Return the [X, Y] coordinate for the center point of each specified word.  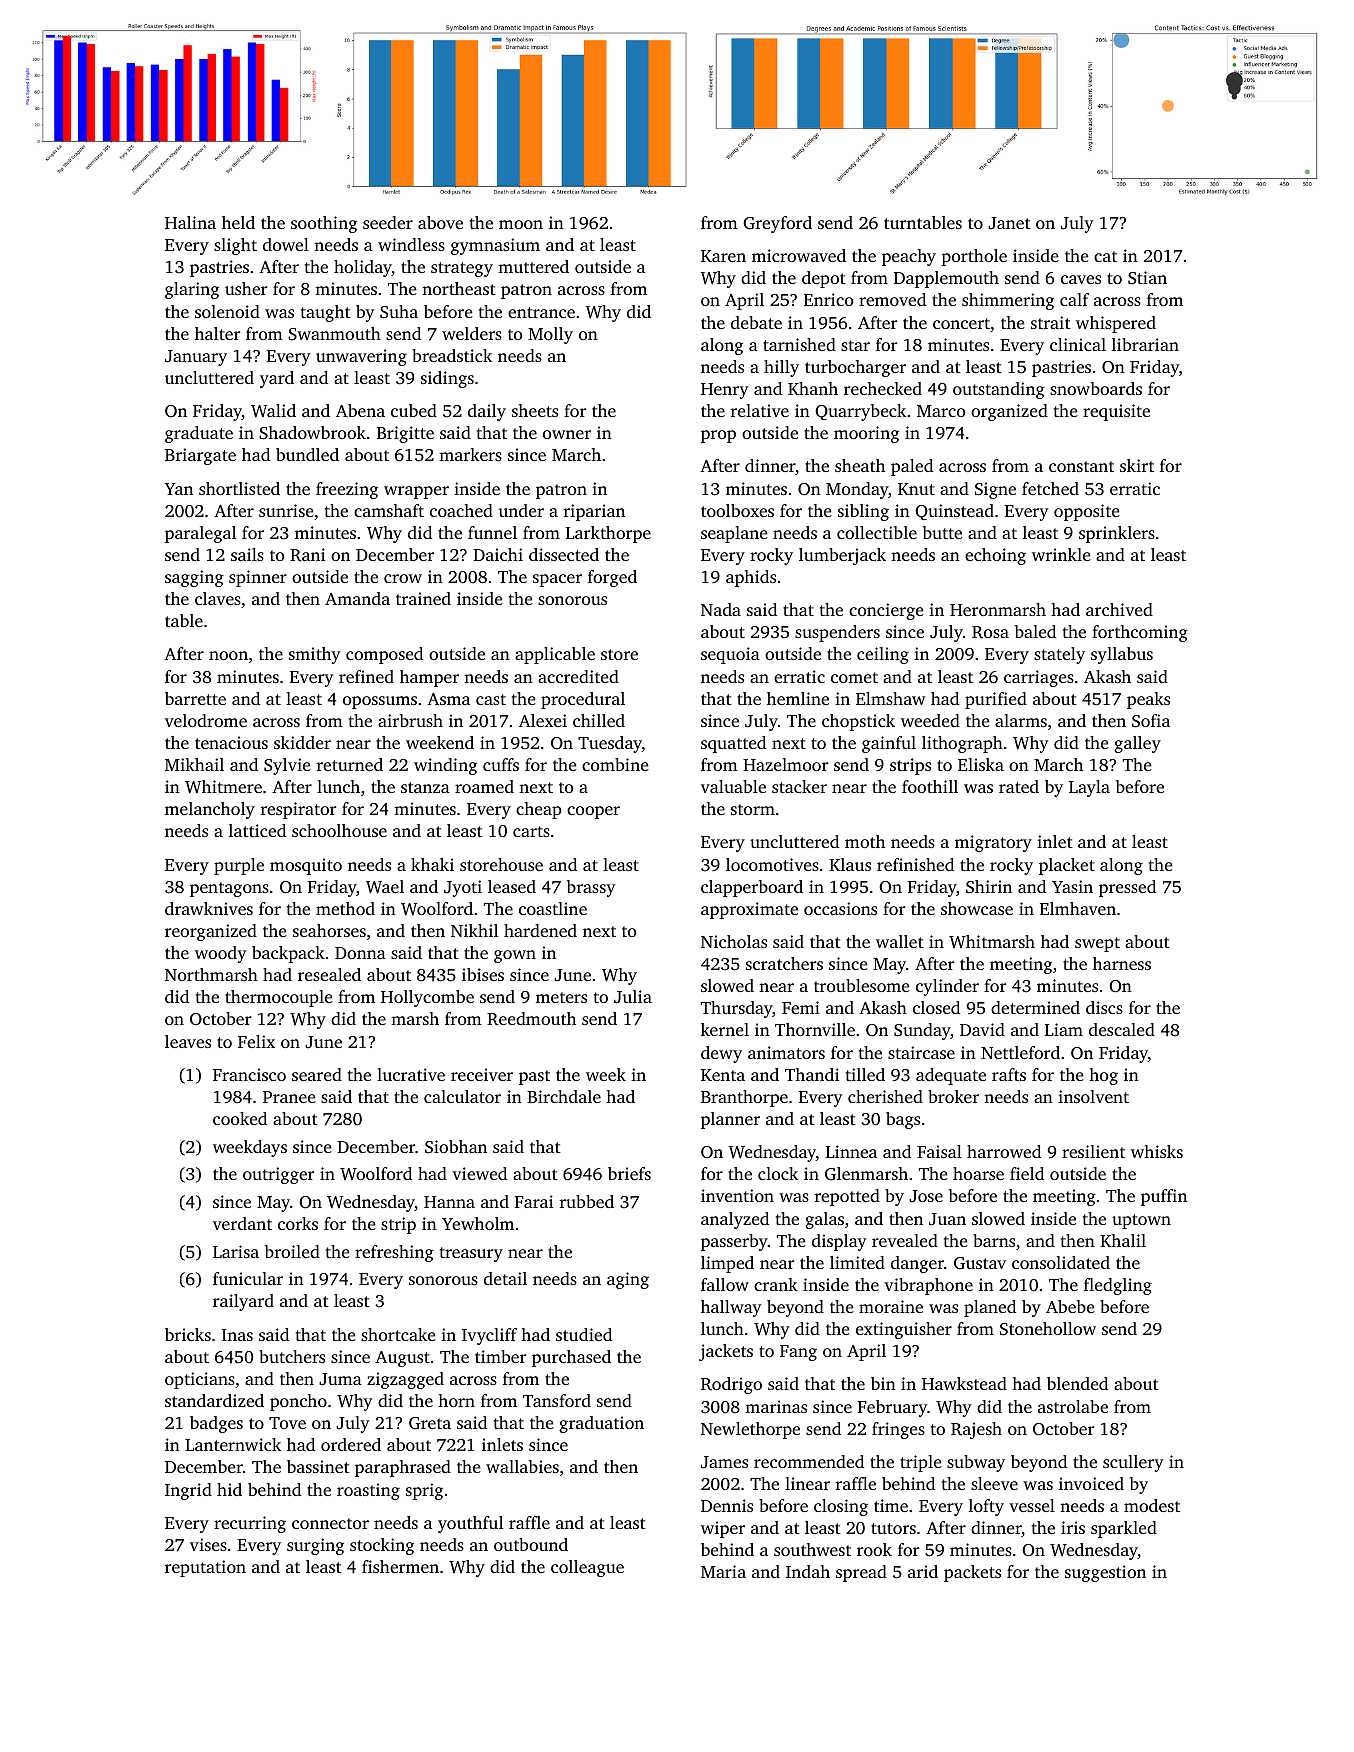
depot [824, 279]
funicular [248, 1278]
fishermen [400, 1566]
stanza [425, 787]
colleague [587, 1568]
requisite [1116, 412]
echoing [995, 556]
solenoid [227, 311]
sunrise [286, 510]
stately [1059, 655]
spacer [557, 580]
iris [1073, 1527]
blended [1077, 1383]
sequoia [730, 655]
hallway [731, 1308]
